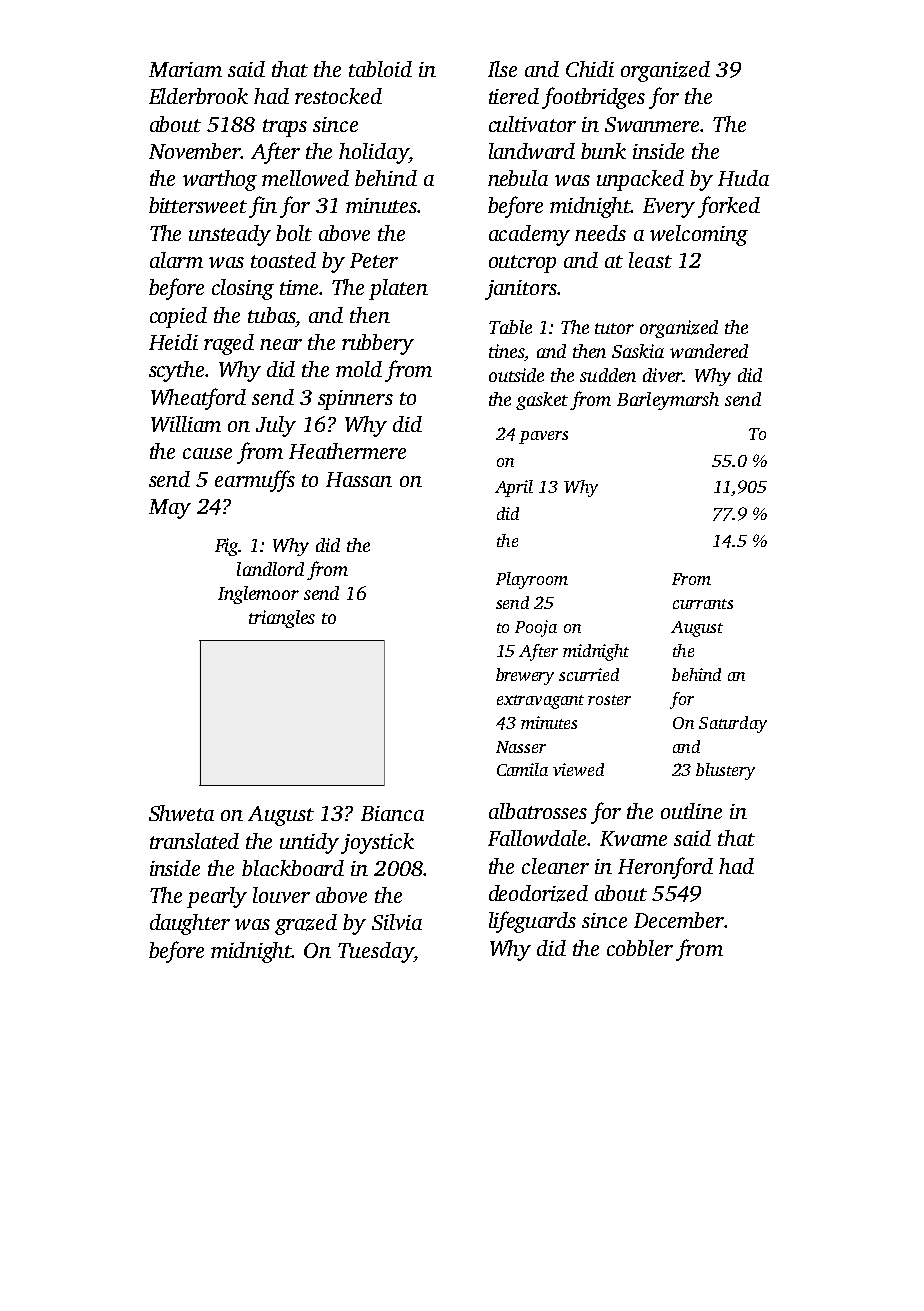 This screenshot has width=924, height=1311. Describe the element at coordinates (703, 604) in the screenshot. I see `currants` at that location.
